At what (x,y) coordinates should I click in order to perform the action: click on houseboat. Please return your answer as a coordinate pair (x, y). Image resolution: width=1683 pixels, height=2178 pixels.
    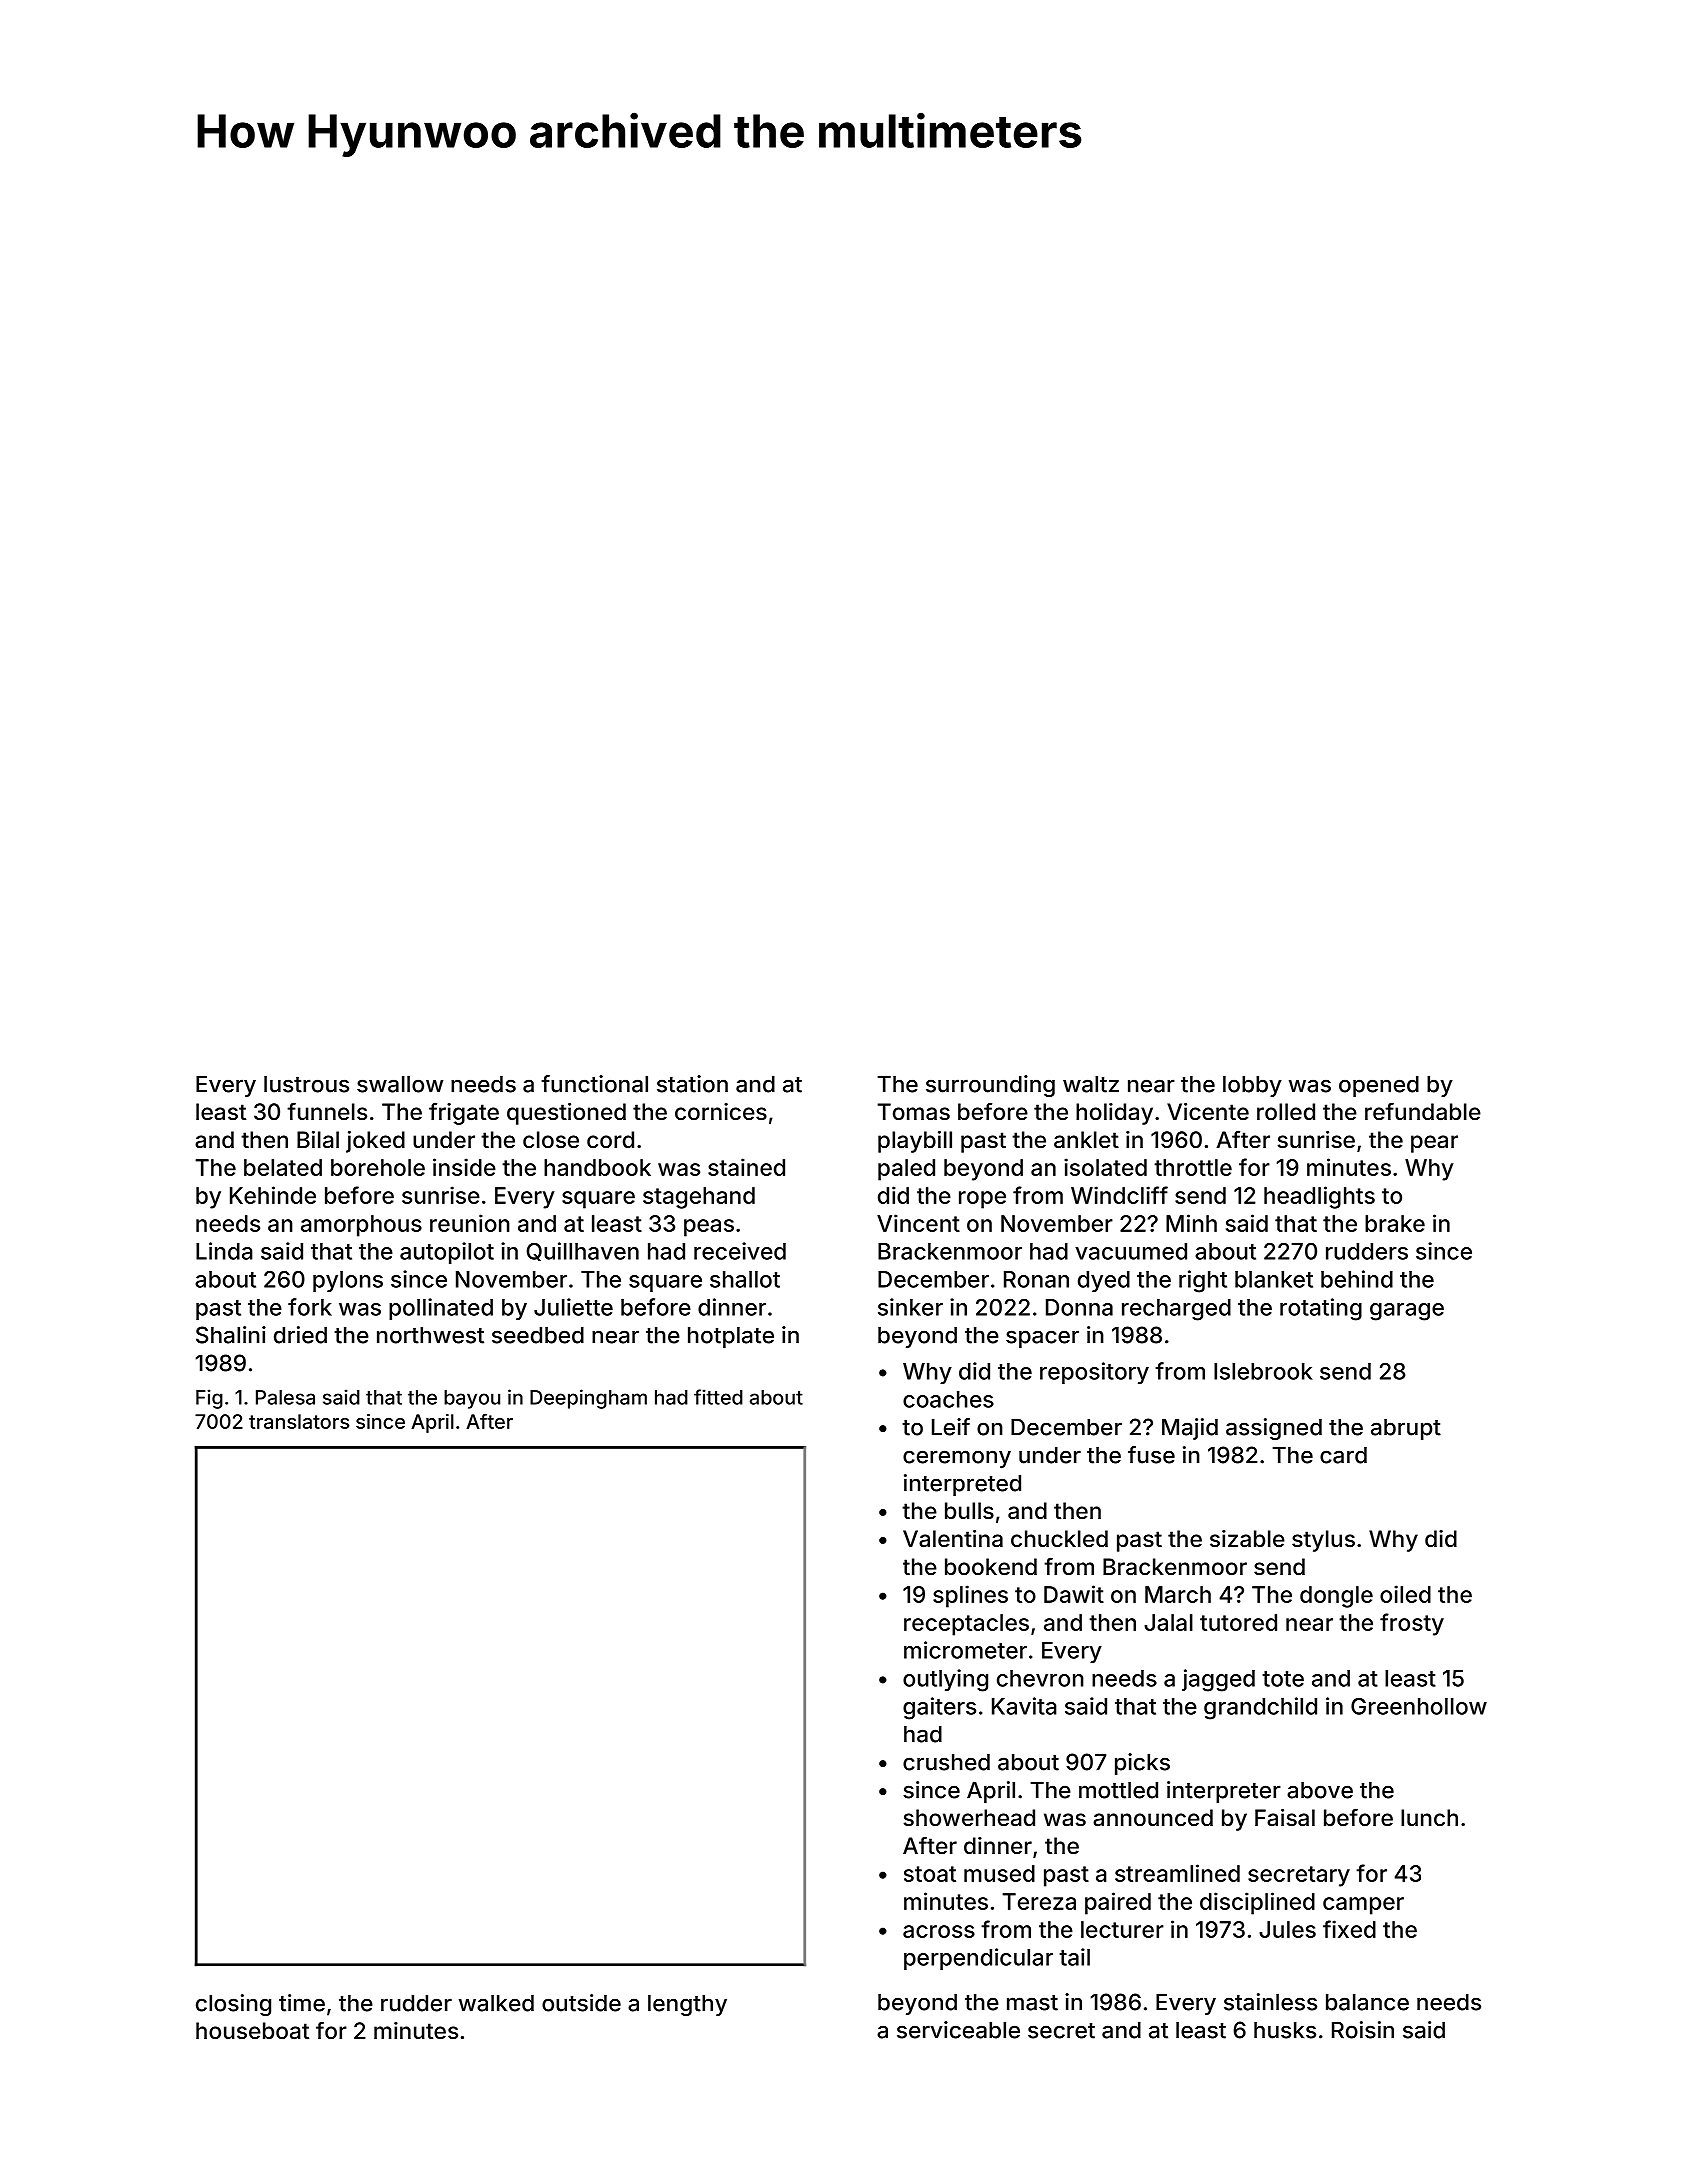
    Looking at the image, I should click on (252, 2031).
